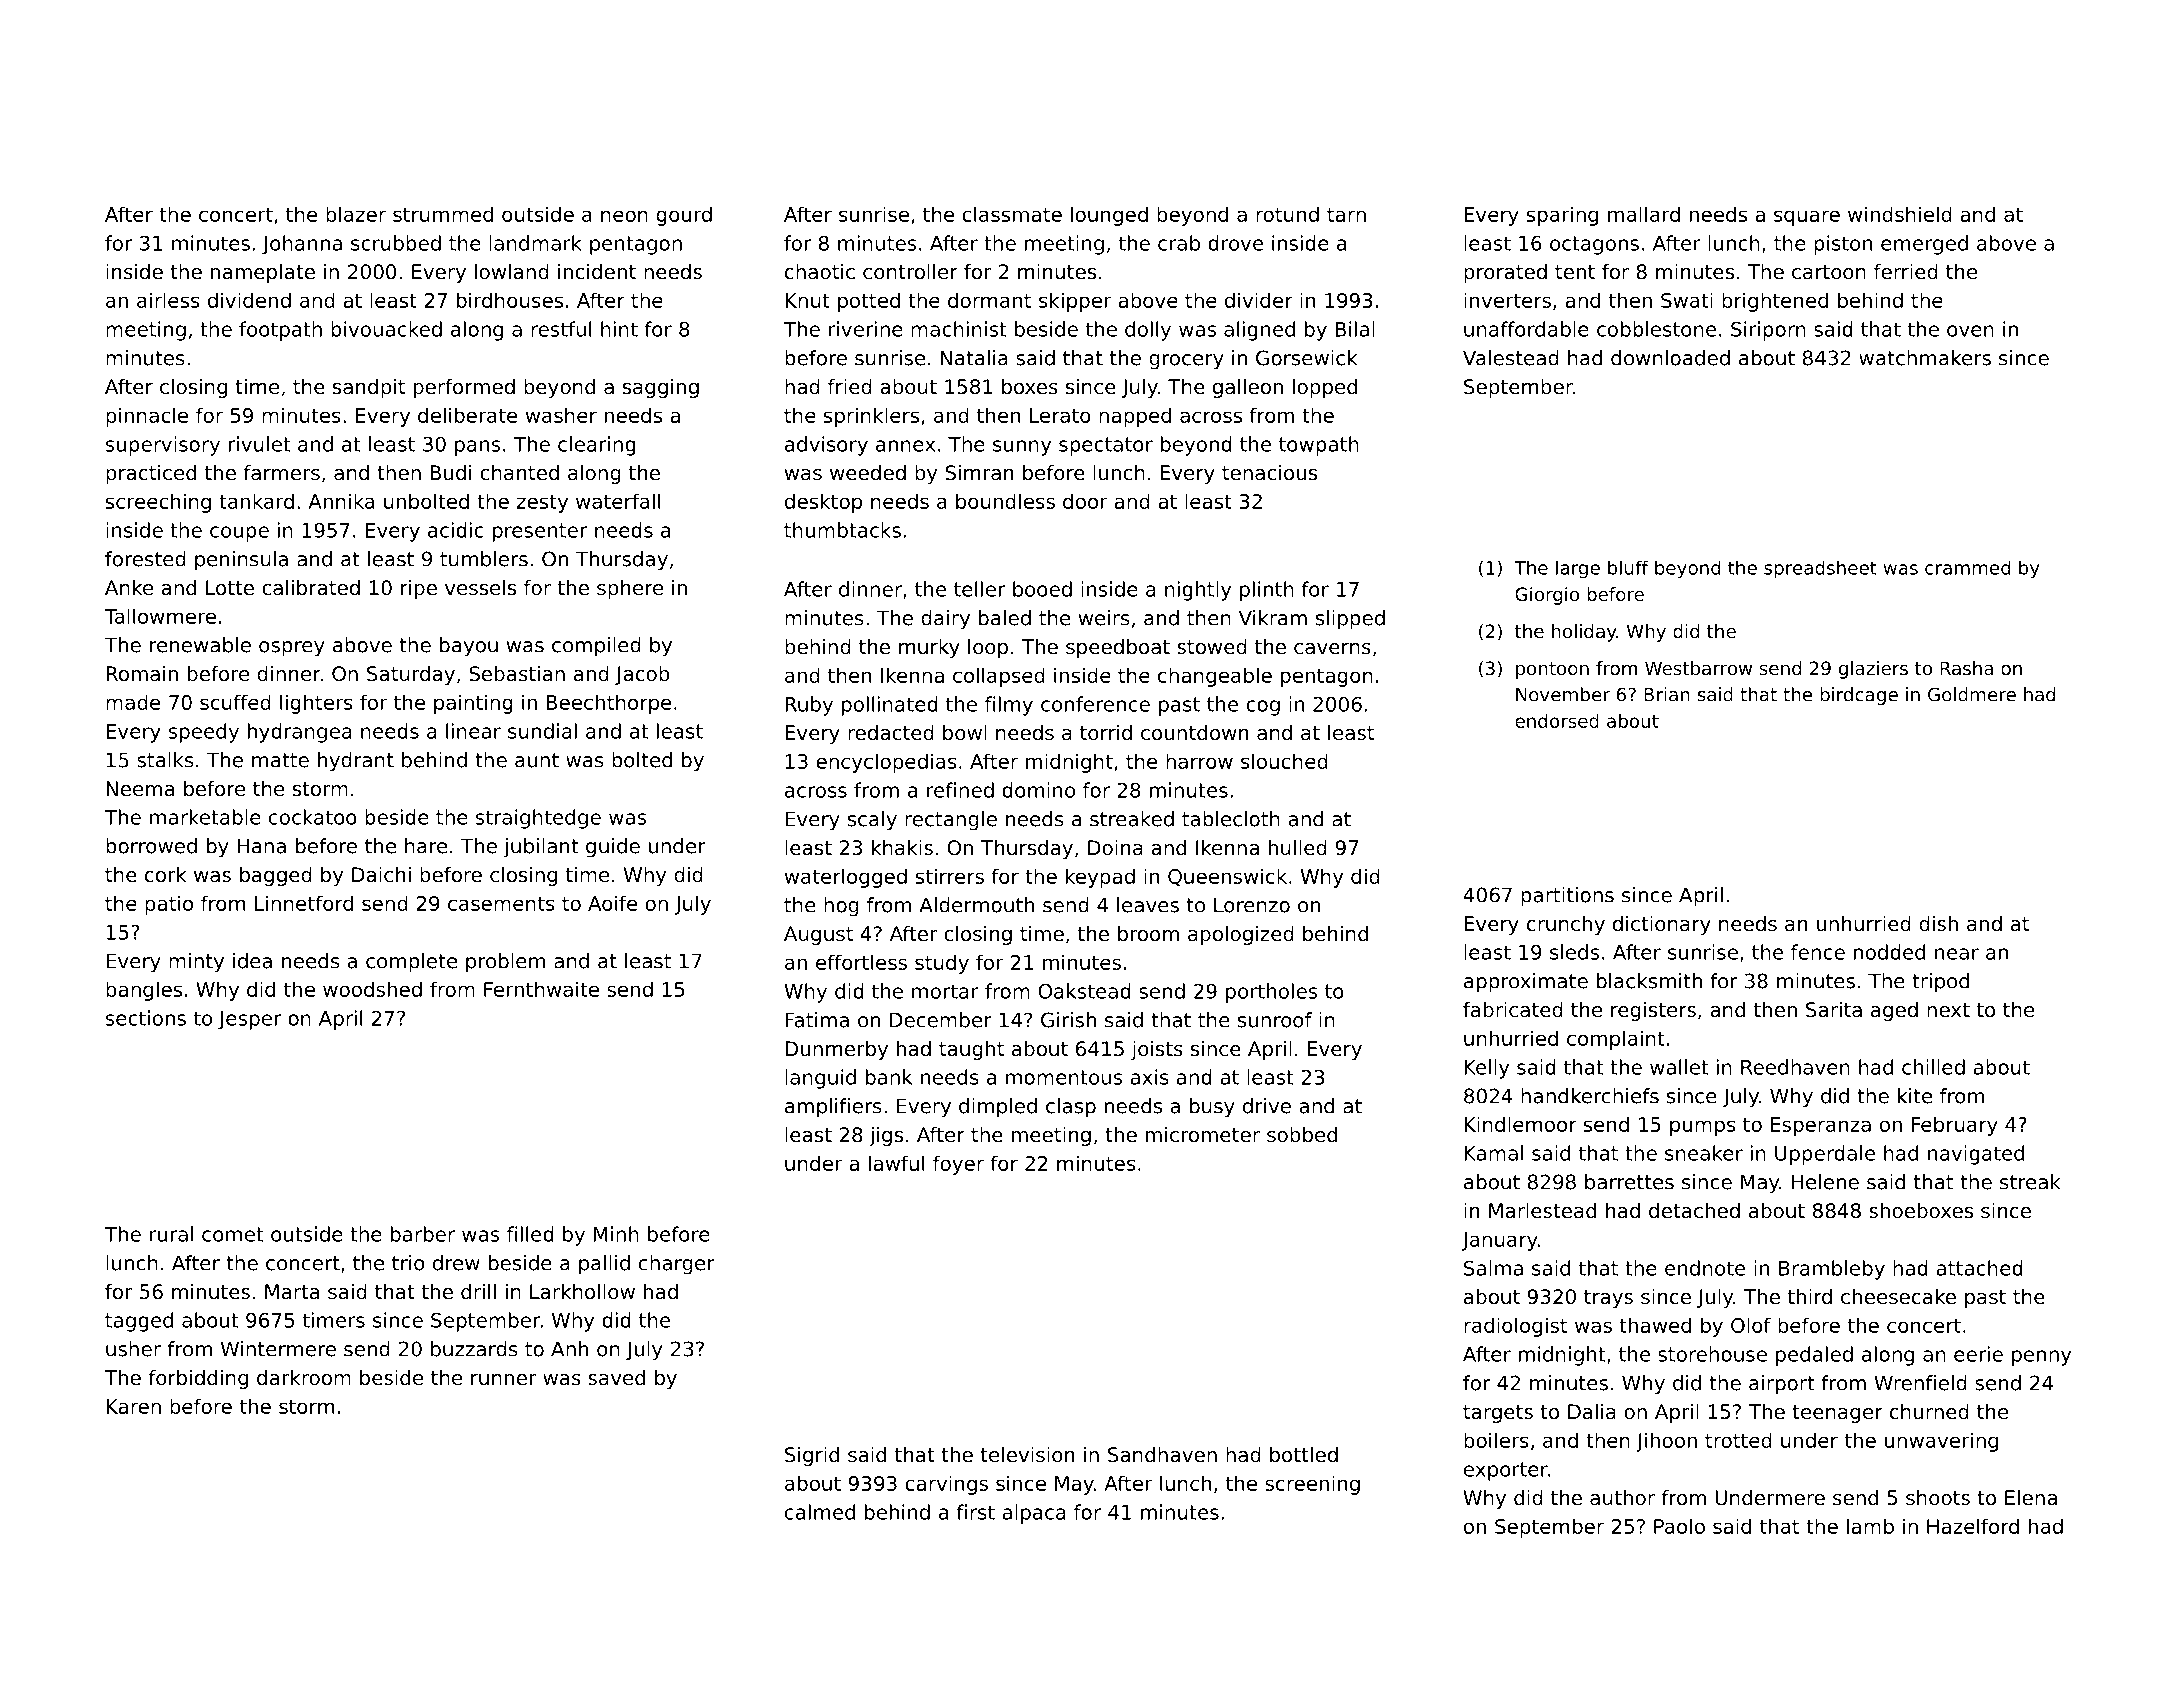  I want to click on cockatoo, so click(313, 817).
